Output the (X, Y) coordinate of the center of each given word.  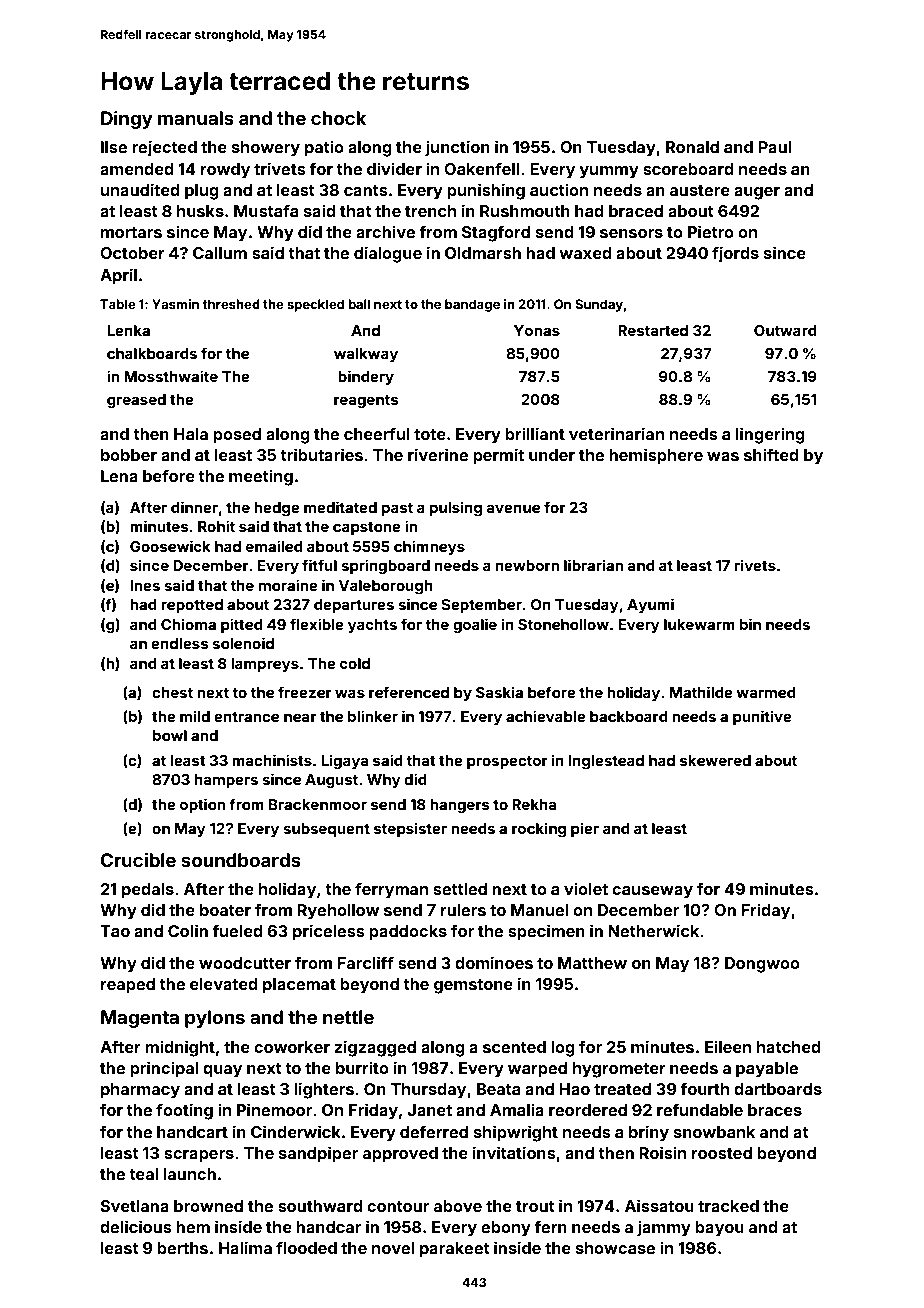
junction (457, 148)
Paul (774, 147)
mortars (131, 232)
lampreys (265, 665)
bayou (719, 1229)
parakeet (455, 1250)
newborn (527, 565)
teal (144, 1174)
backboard (629, 716)
